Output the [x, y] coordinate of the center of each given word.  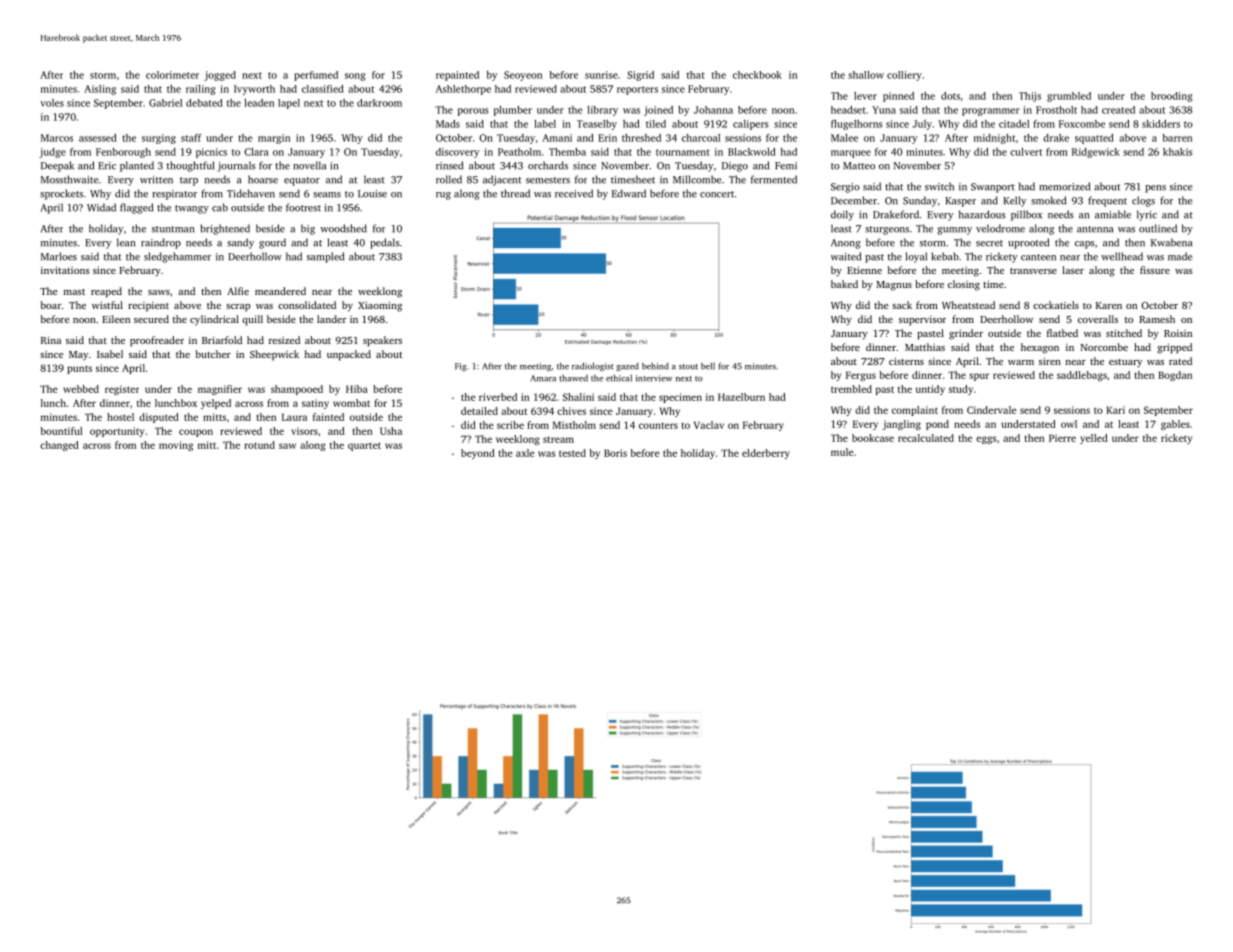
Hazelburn [741, 397]
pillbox [1026, 215]
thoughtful [190, 166]
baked [844, 284]
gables [1175, 425]
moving [176, 446]
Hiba [357, 389]
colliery [904, 76]
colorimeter [172, 75]
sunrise [601, 75]
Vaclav [709, 425]
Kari [1115, 410]
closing [964, 285]
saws [159, 292]
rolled [449, 179]
